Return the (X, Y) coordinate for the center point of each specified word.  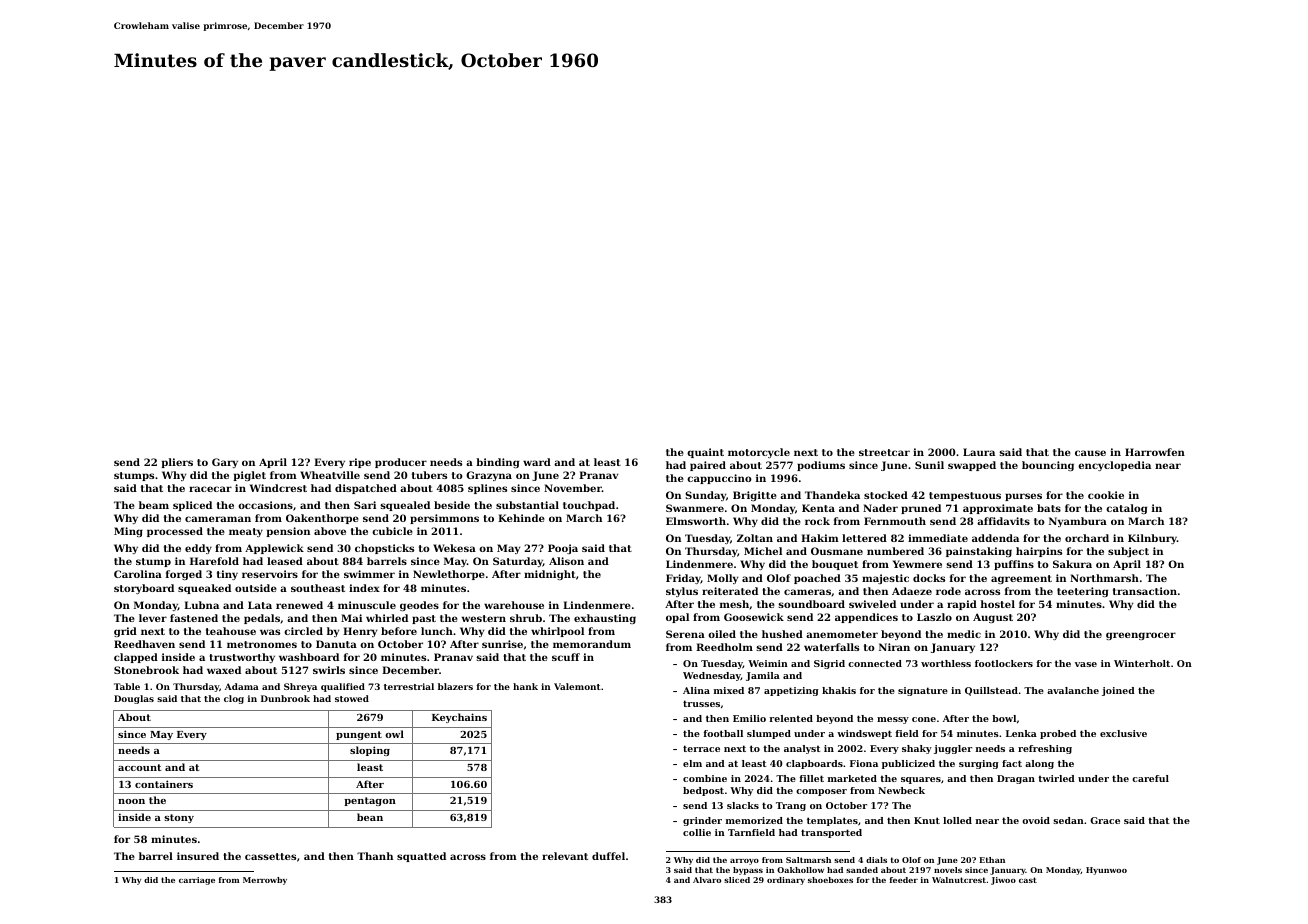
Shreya (300, 687)
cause (1090, 453)
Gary (225, 463)
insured (198, 856)
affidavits (1003, 521)
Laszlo (934, 617)
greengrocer (1141, 636)
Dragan (1016, 779)
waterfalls (831, 647)
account (140, 767)
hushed (782, 634)
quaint (705, 453)
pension (288, 532)
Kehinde (521, 518)
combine (705, 778)
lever (153, 618)
